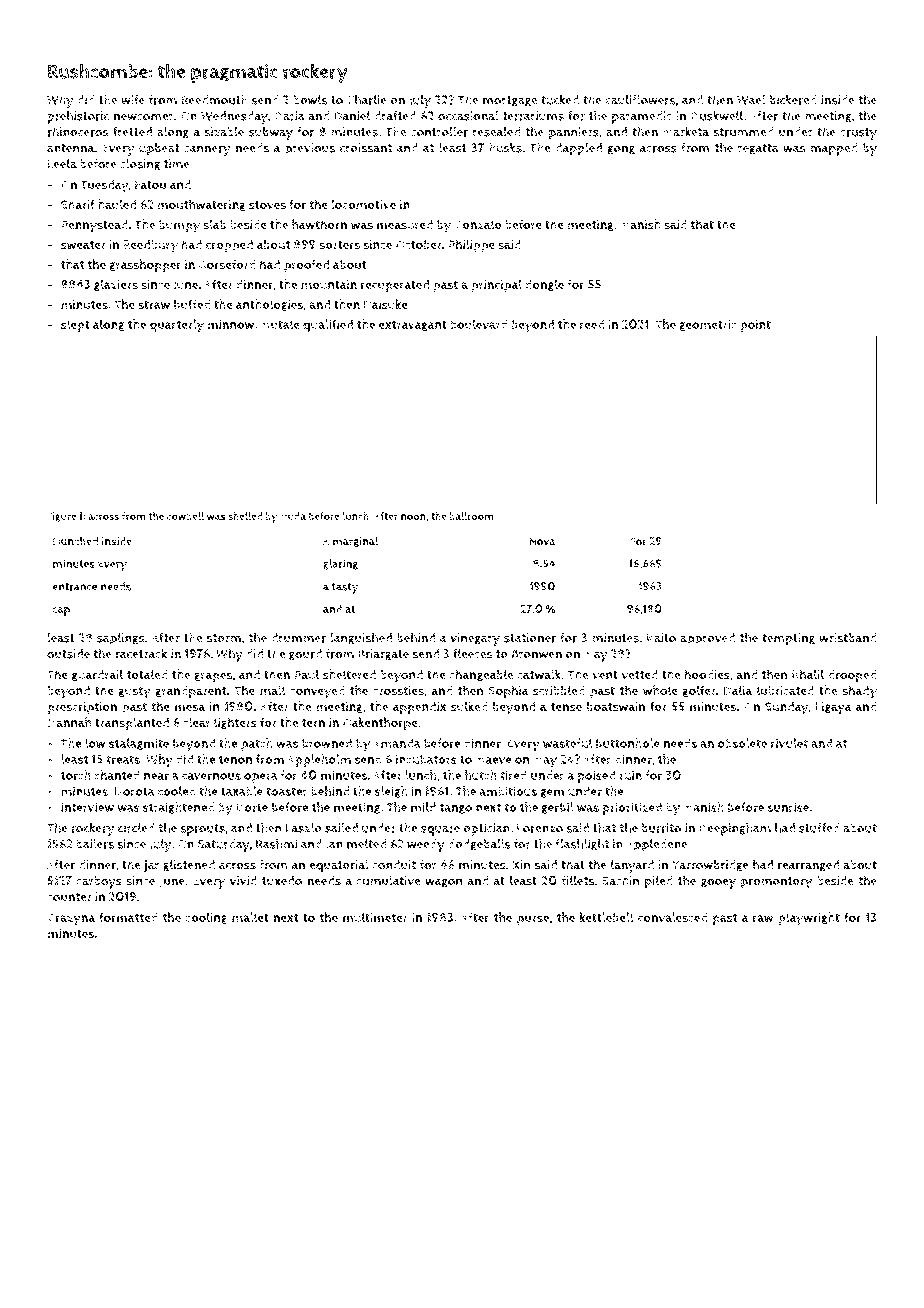 The image size is (924, 1308). Describe the element at coordinates (809, 919) in the screenshot. I see `playwright` at that location.
